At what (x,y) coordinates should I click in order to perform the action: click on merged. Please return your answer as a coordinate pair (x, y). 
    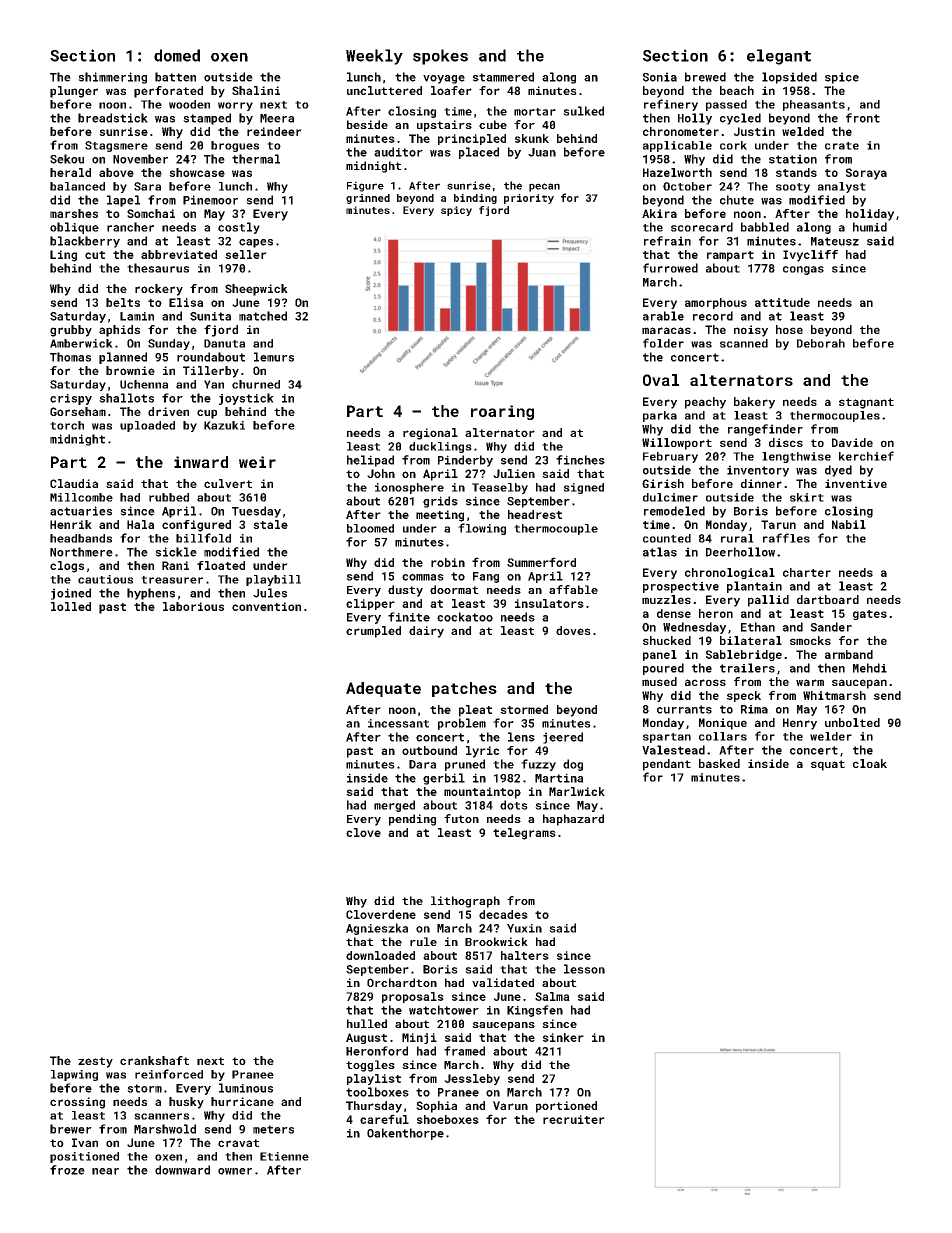
    Looking at the image, I should click on (394, 806).
